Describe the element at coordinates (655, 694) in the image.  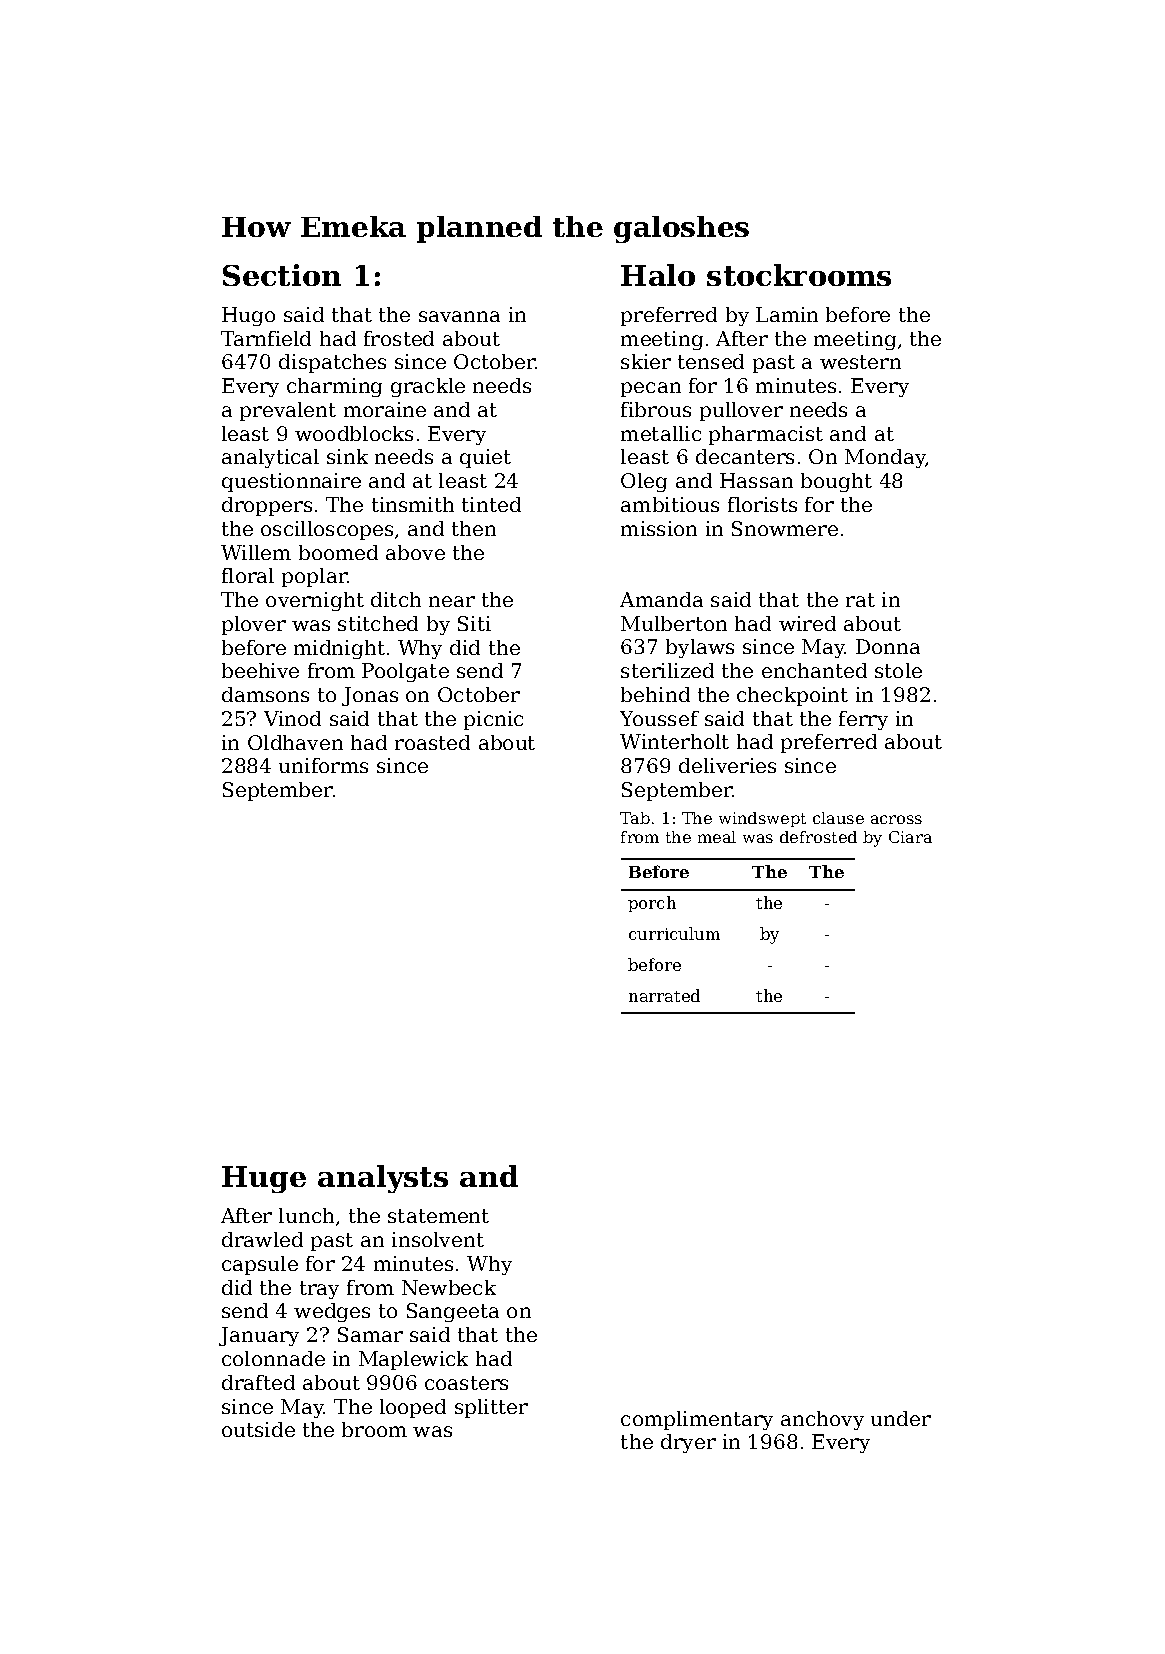
I see `behind` at that location.
